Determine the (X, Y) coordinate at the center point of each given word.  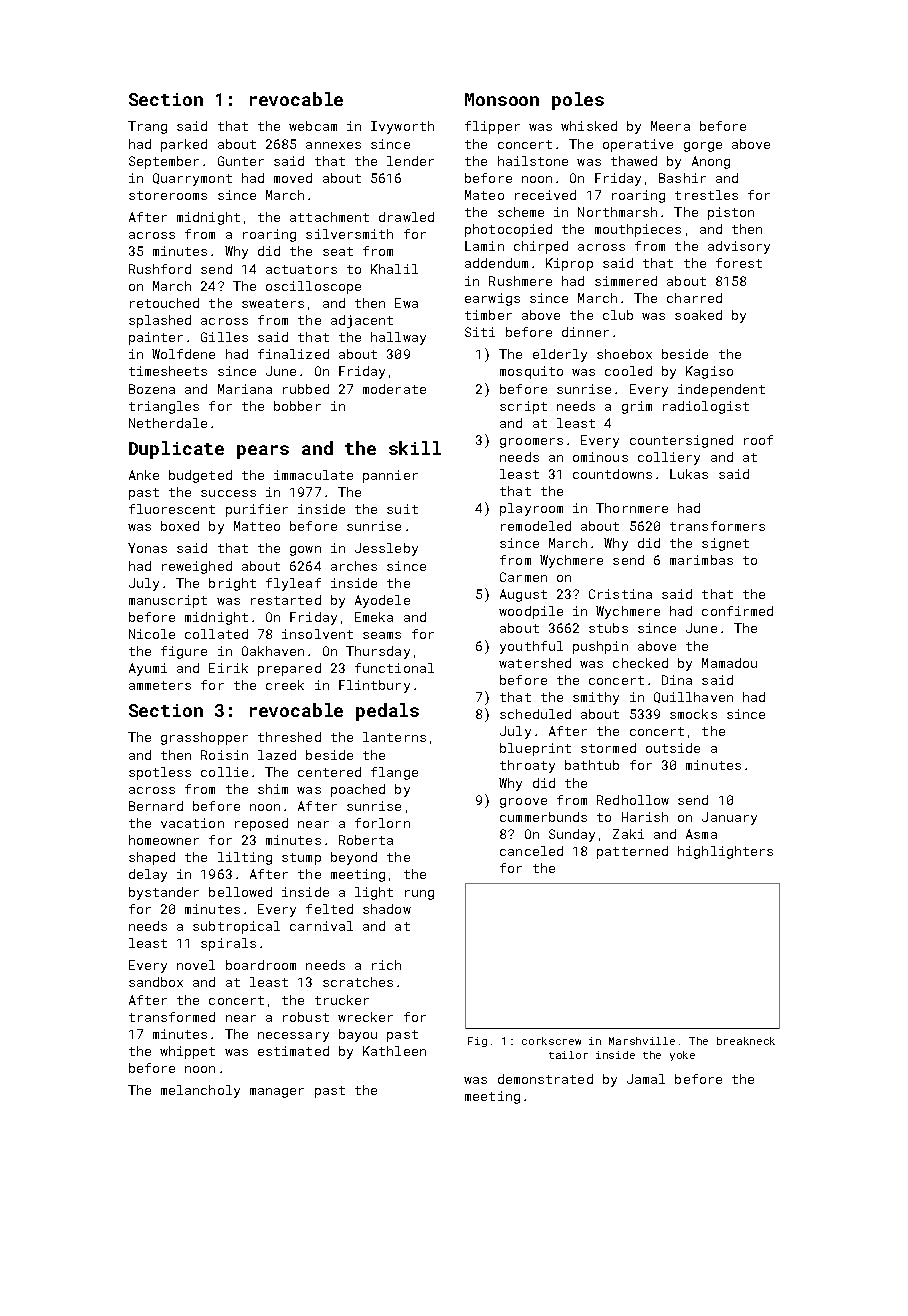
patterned (632, 852)
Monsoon (502, 99)
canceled (531, 851)
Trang (147, 127)
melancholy (200, 1091)
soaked (698, 315)
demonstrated (545, 1079)
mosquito (531, 372)
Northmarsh (617, 212)
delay (148, 875)
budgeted (200, 476)
